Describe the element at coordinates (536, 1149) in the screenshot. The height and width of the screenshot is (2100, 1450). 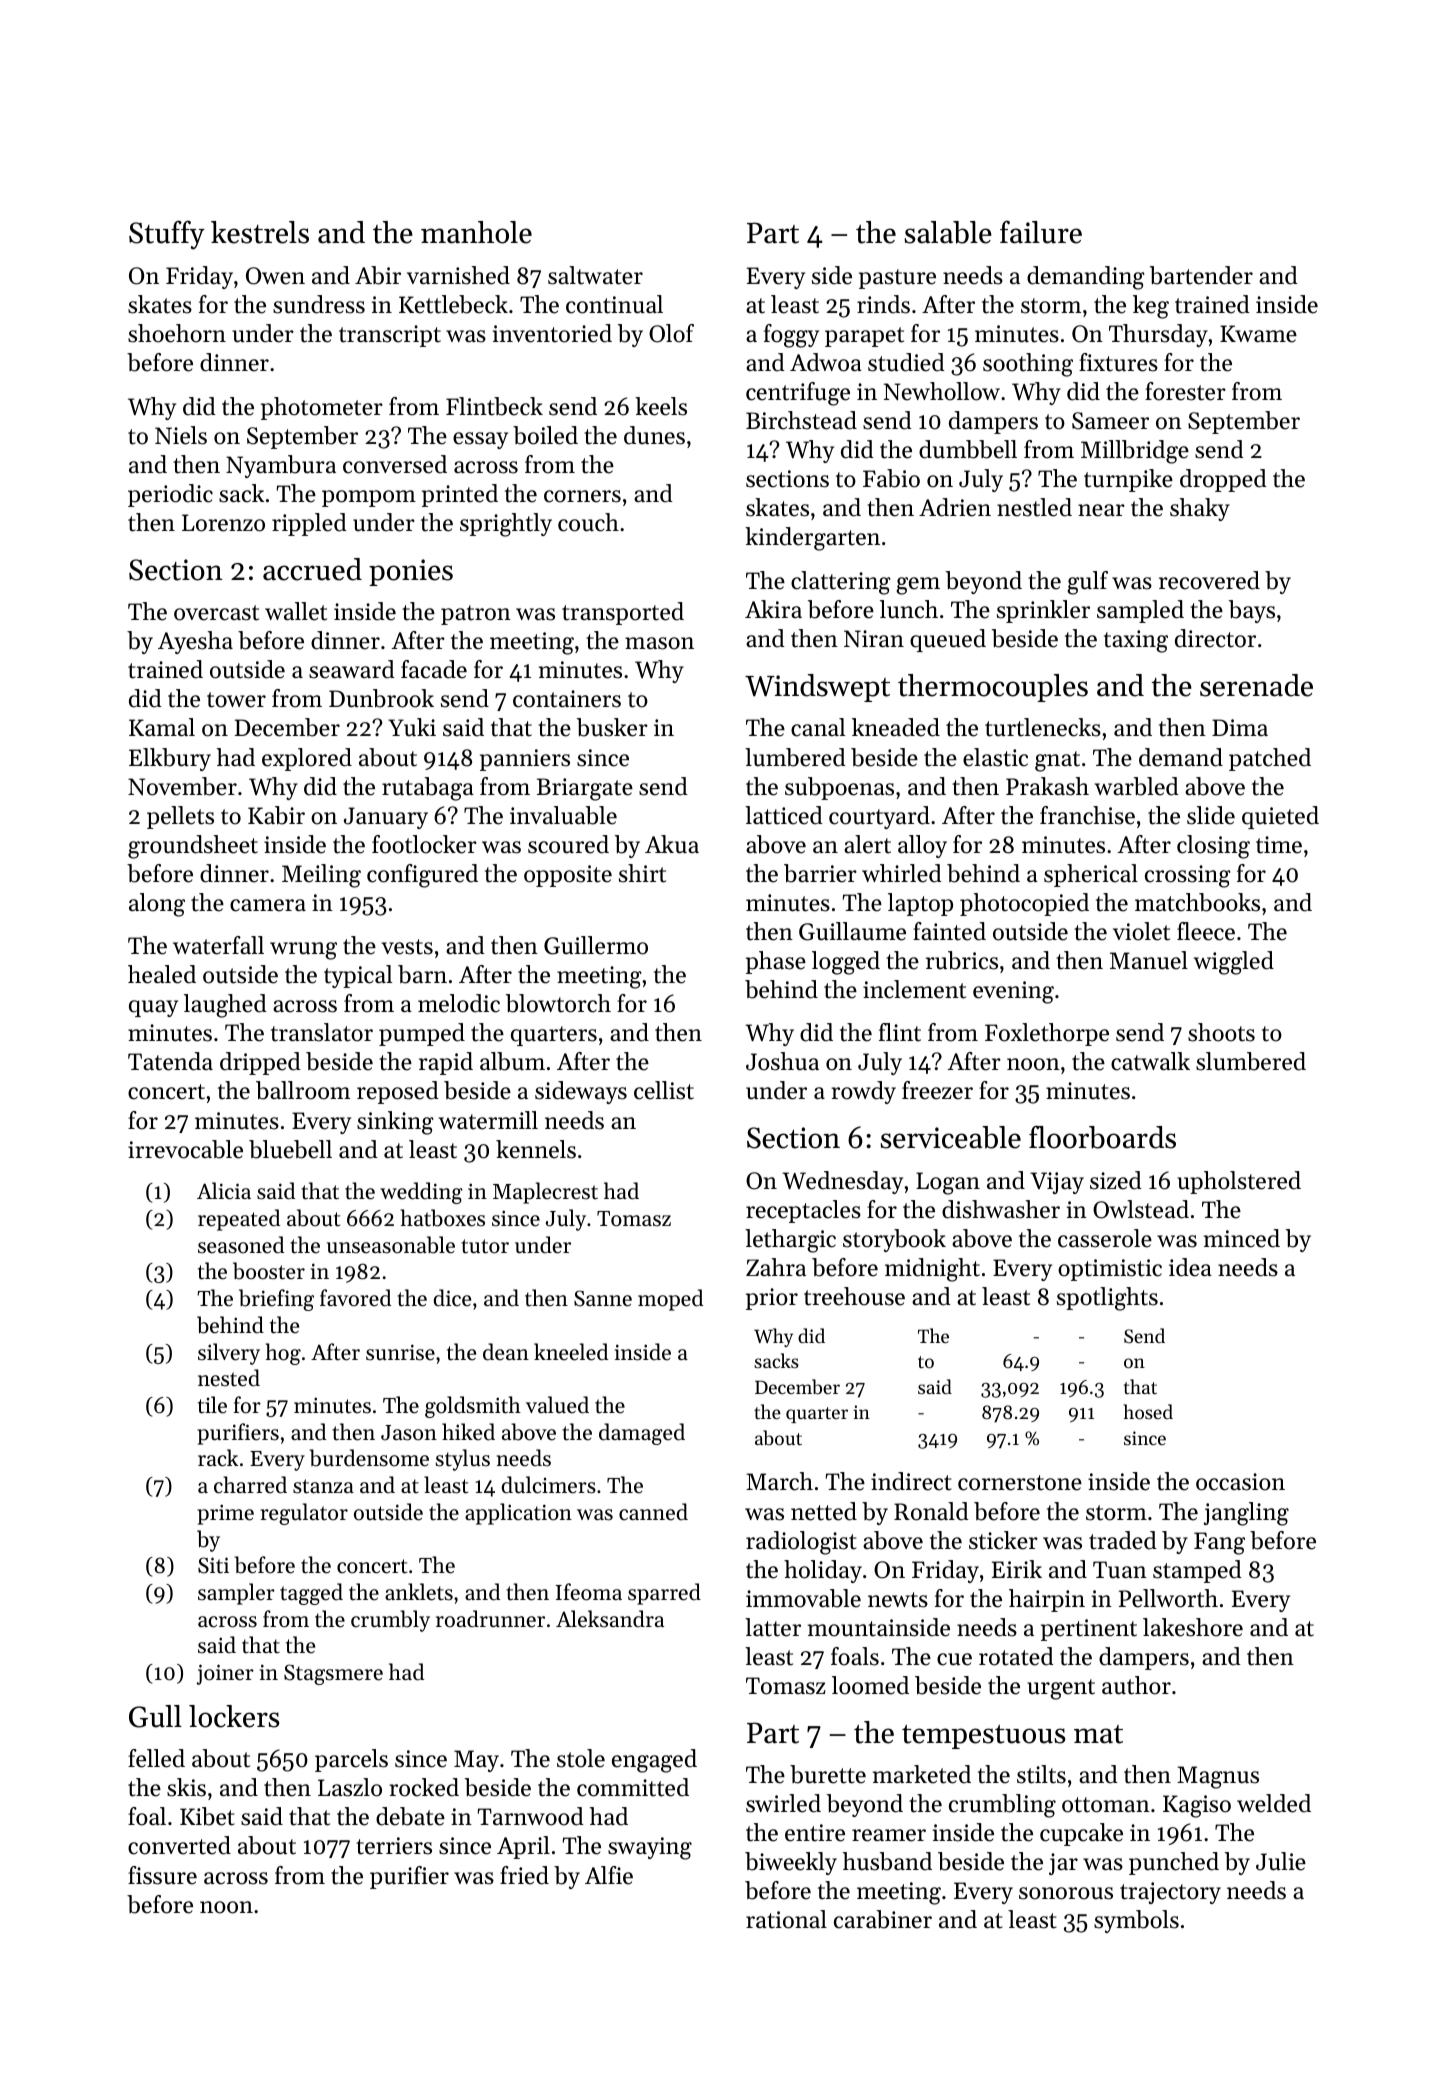
I see `kennels` at that location.
